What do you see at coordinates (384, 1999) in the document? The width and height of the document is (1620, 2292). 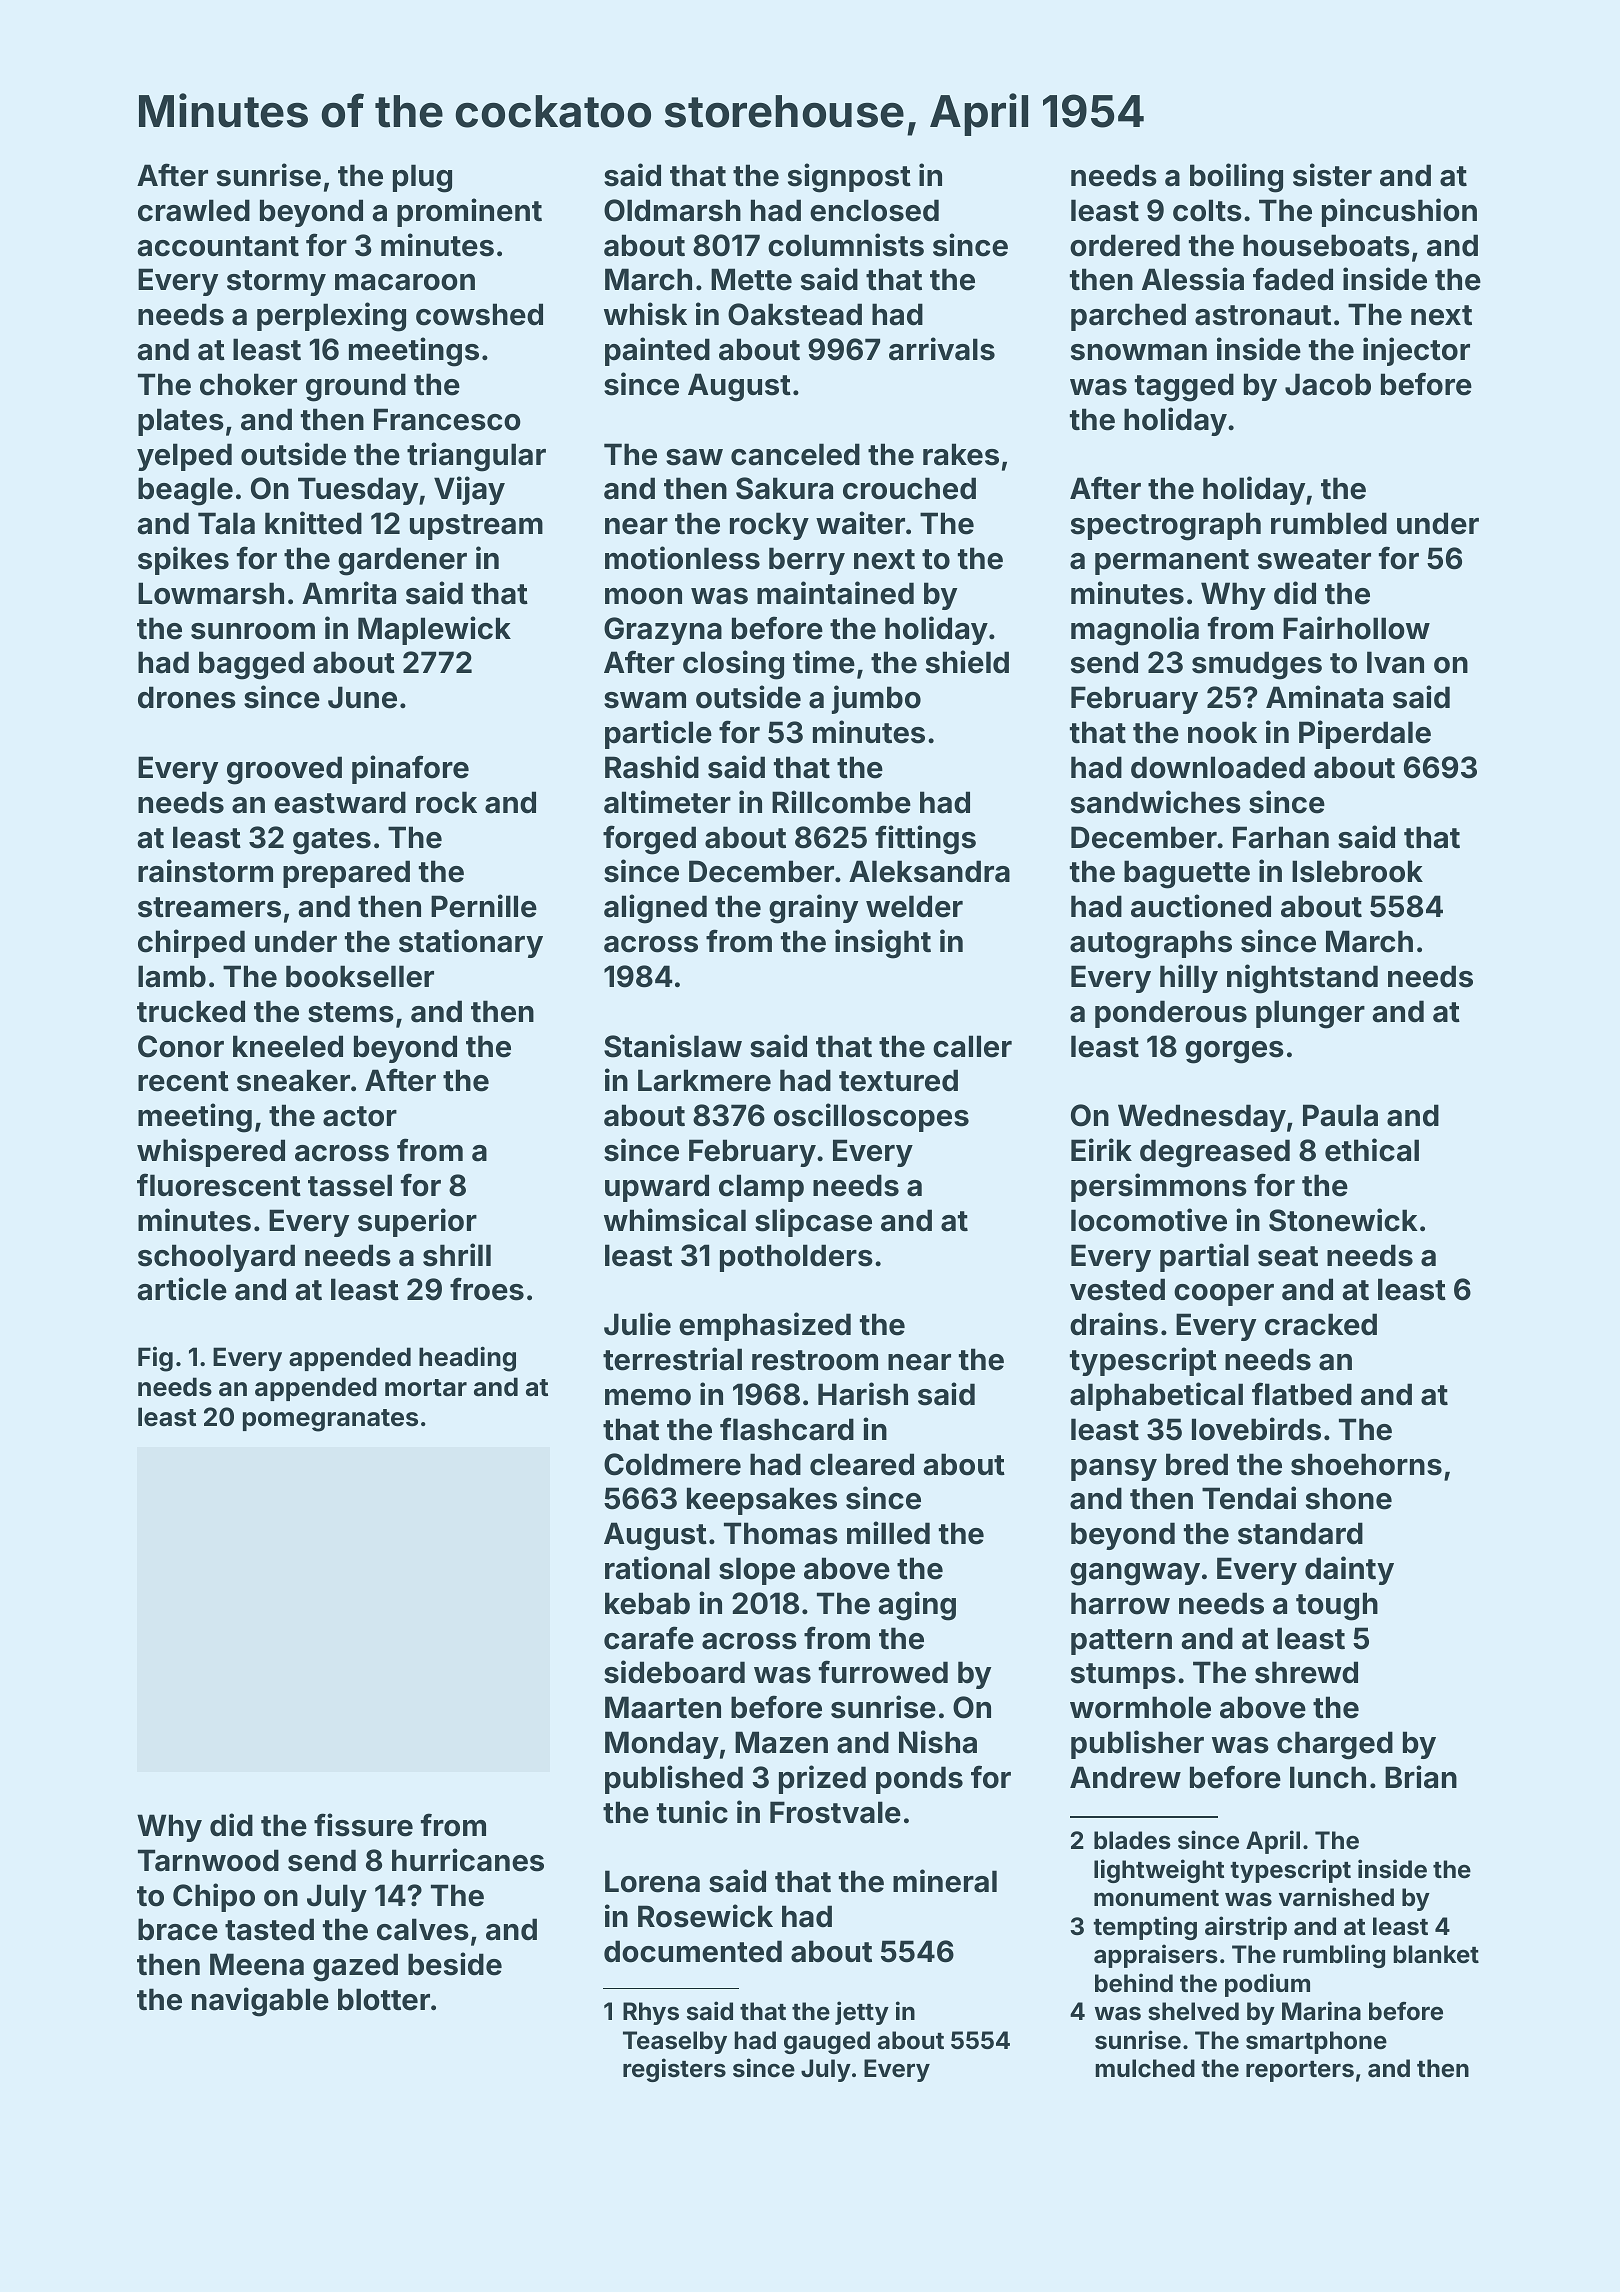 I see `blotter` at bounding box center [384, 1999].
